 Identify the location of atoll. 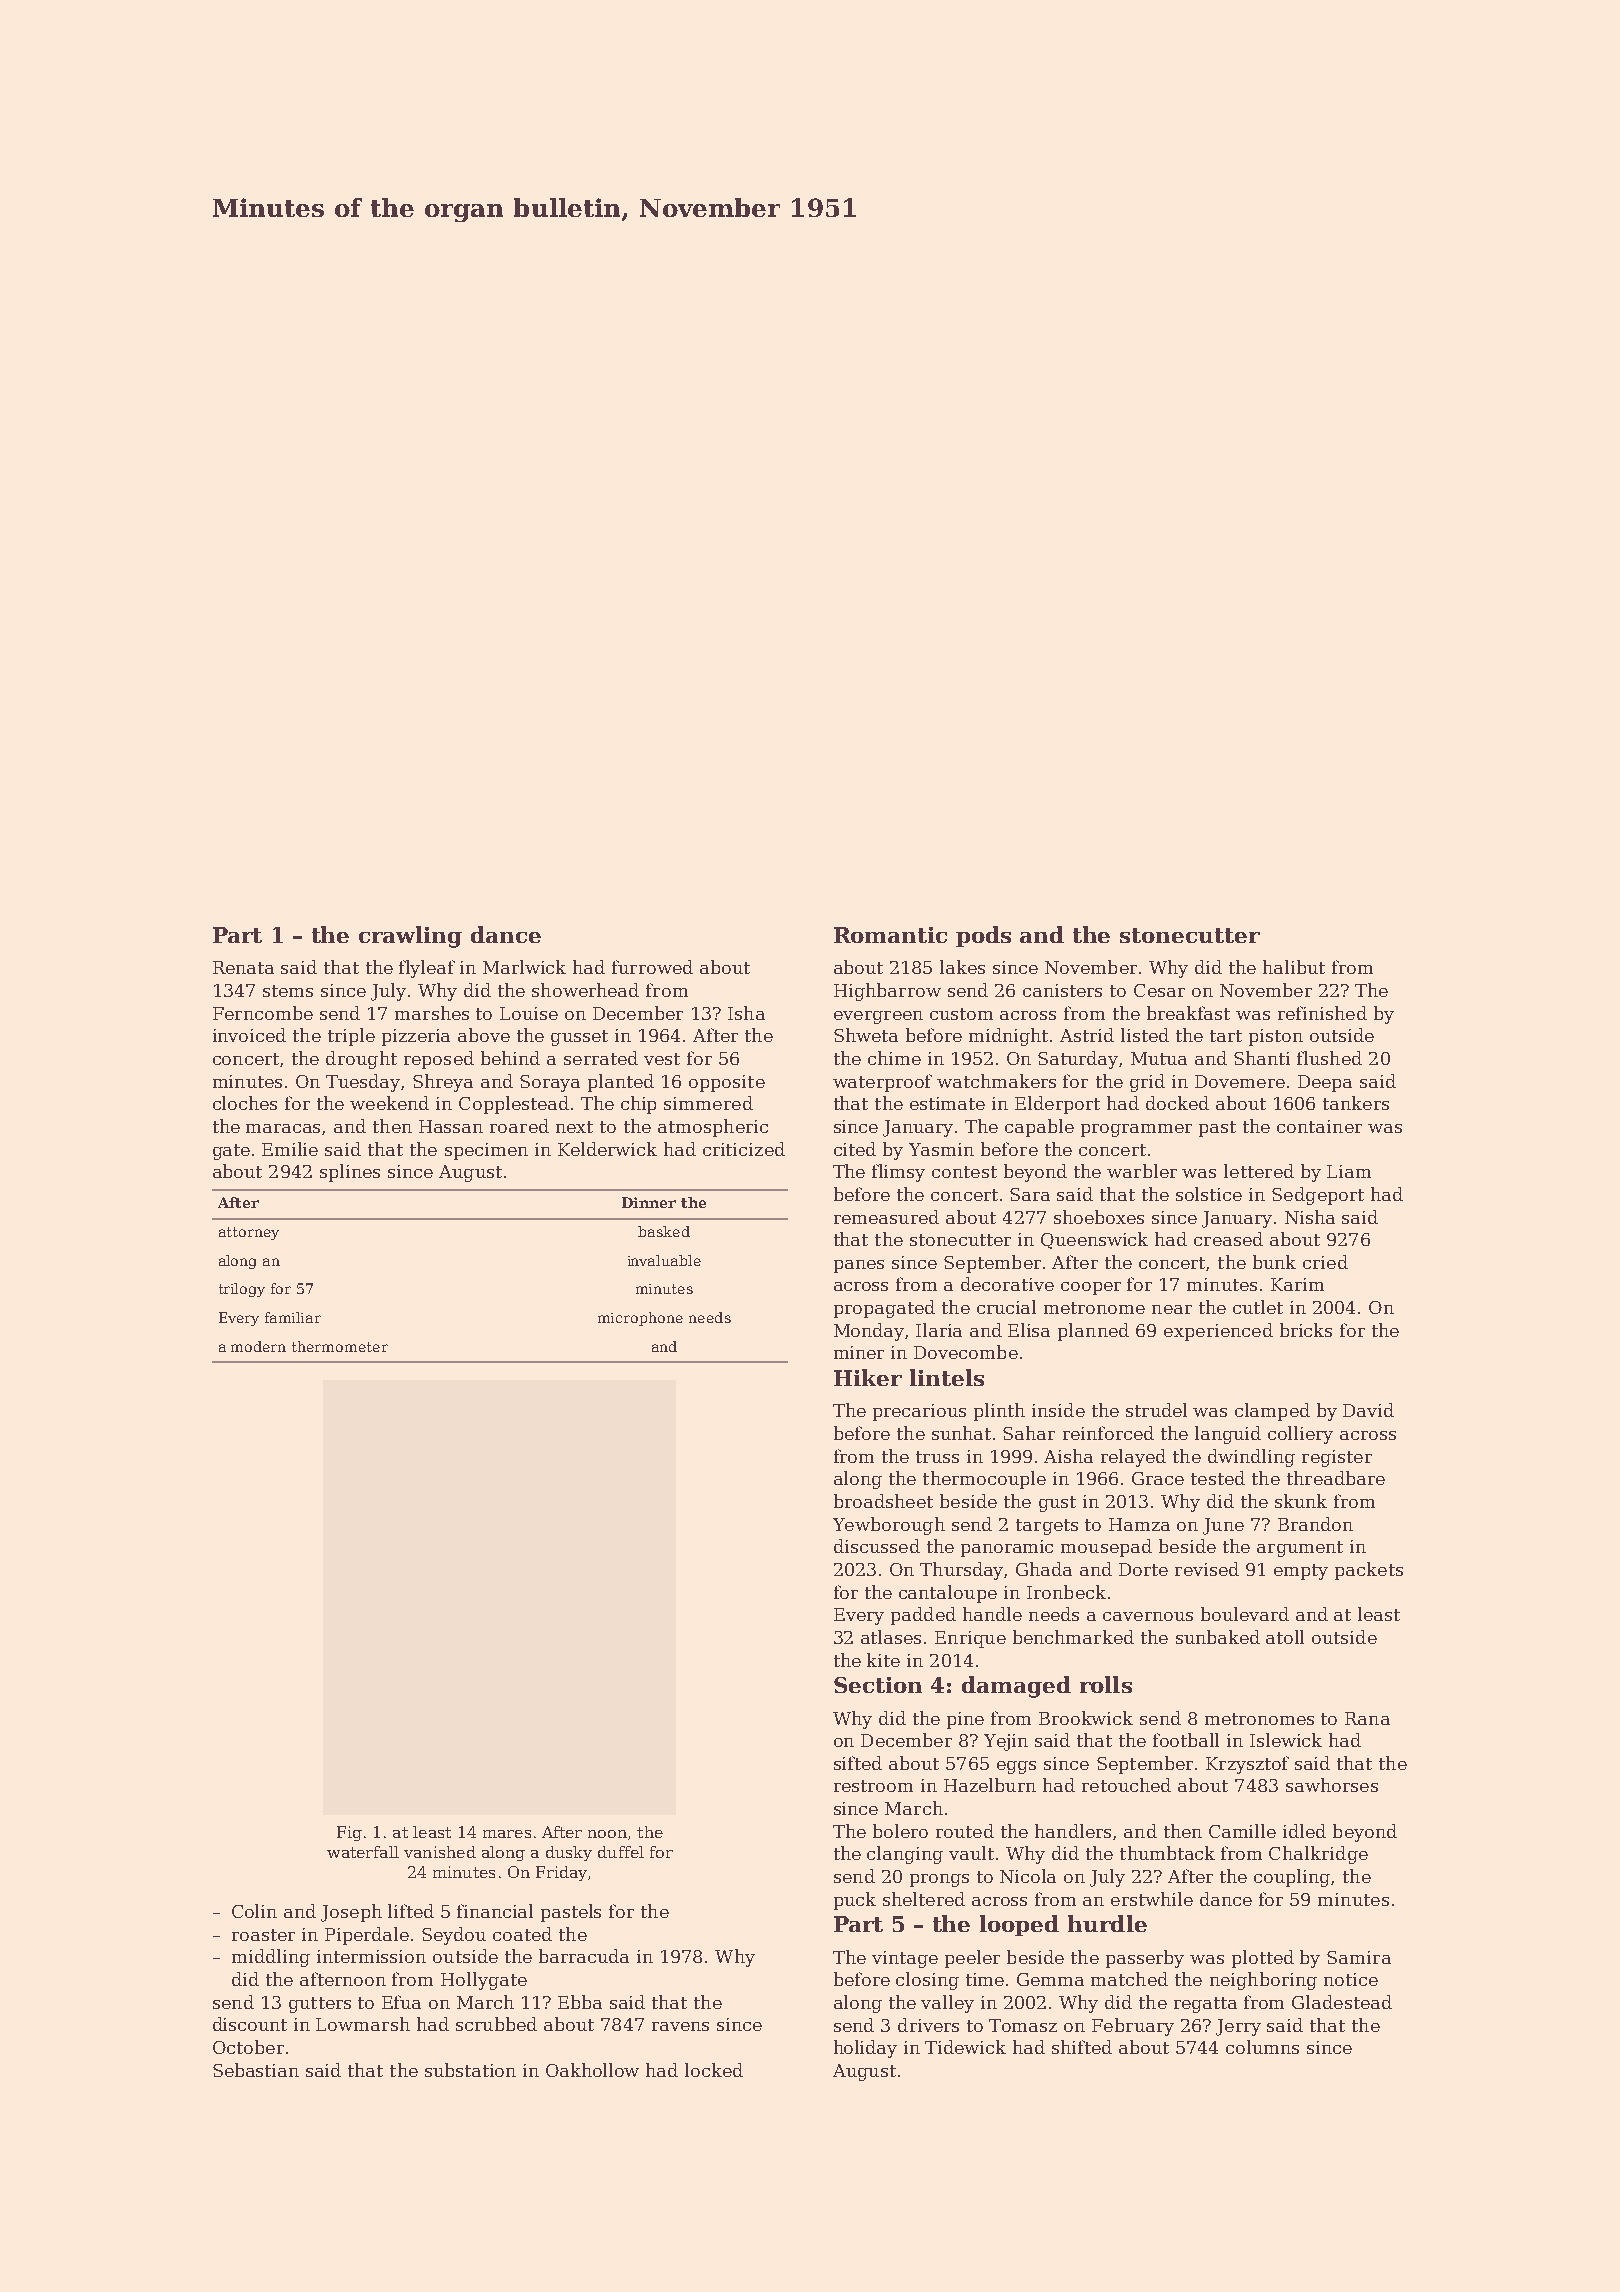
(1285, 1637).
